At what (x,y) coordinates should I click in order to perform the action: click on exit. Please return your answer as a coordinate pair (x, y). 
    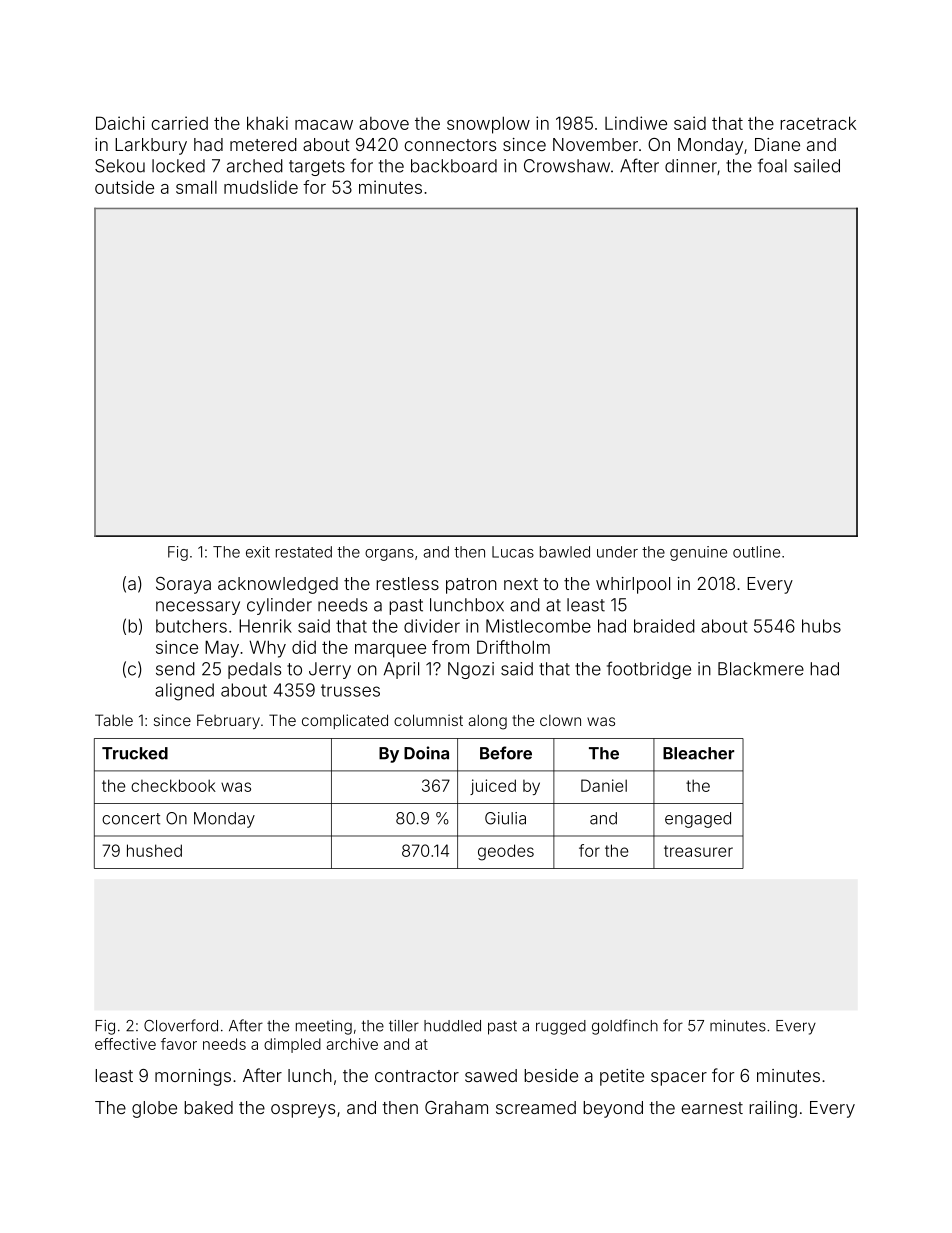
    Looking at the image, I should click on (258, 552).
